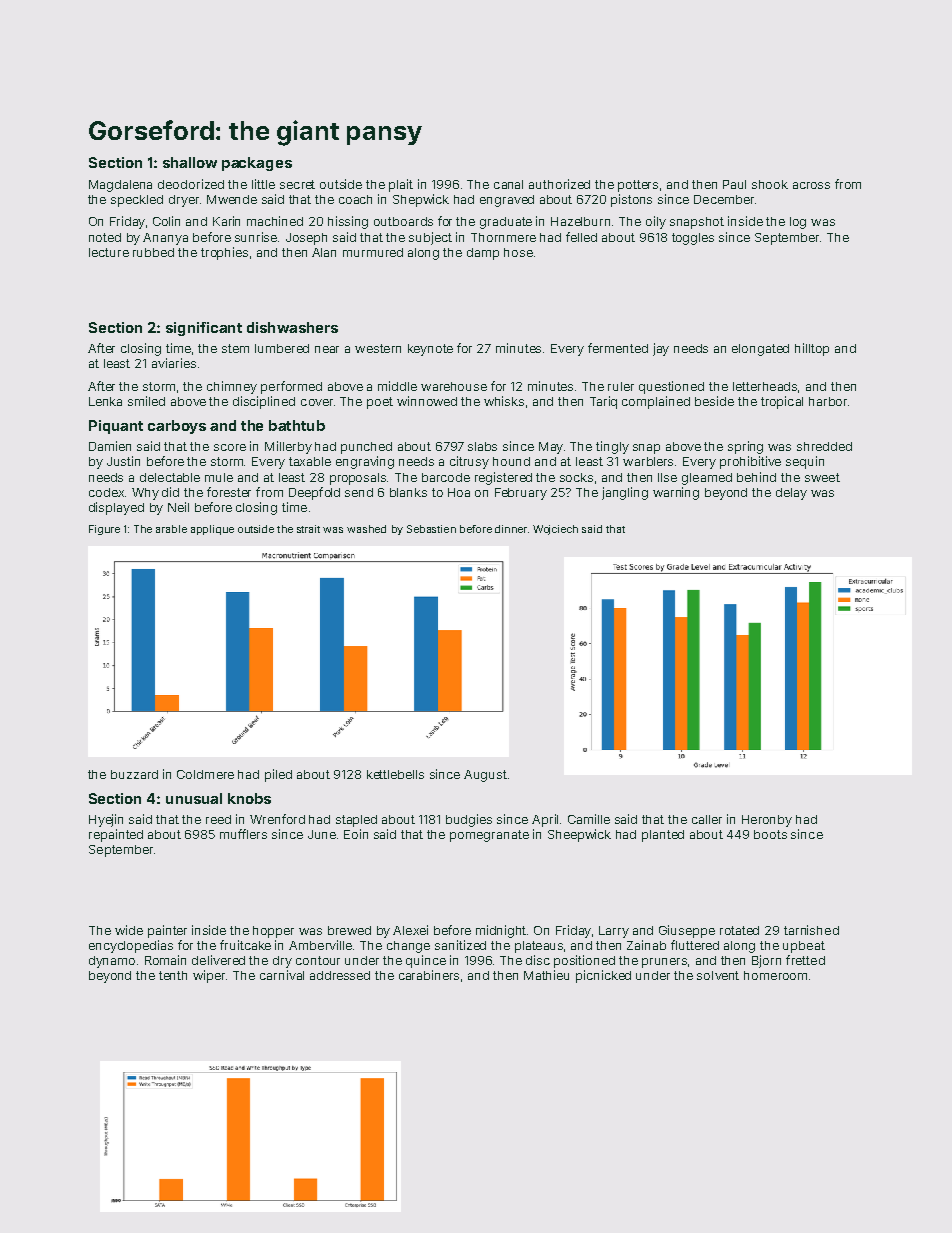 The image size is (952, 1233). I want to click on Neil, so click(178, 507).
